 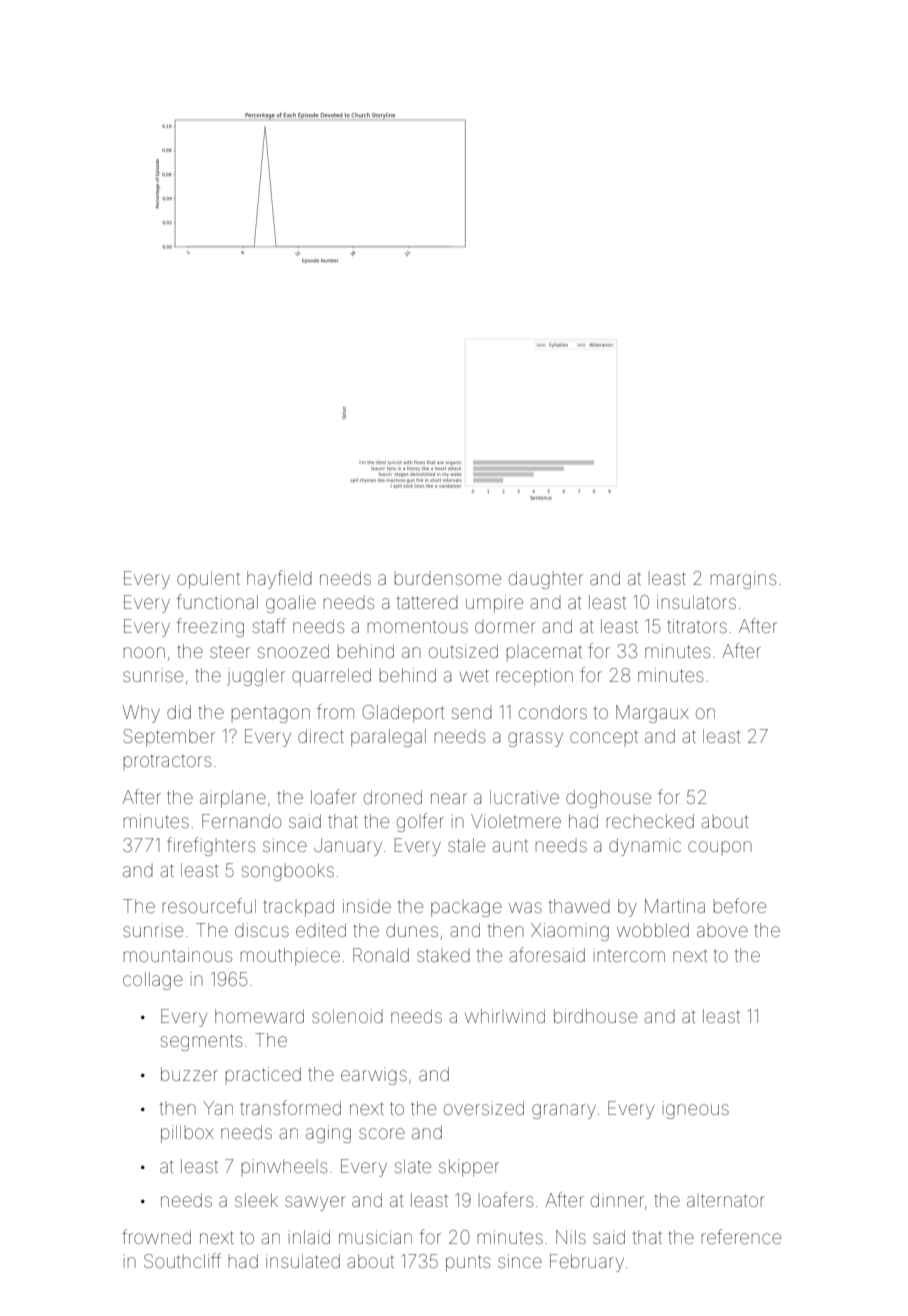 What do you see at coordinates (331, 677) in the screenshot?
I see `quarreled` at bounding box center [331, 677].
